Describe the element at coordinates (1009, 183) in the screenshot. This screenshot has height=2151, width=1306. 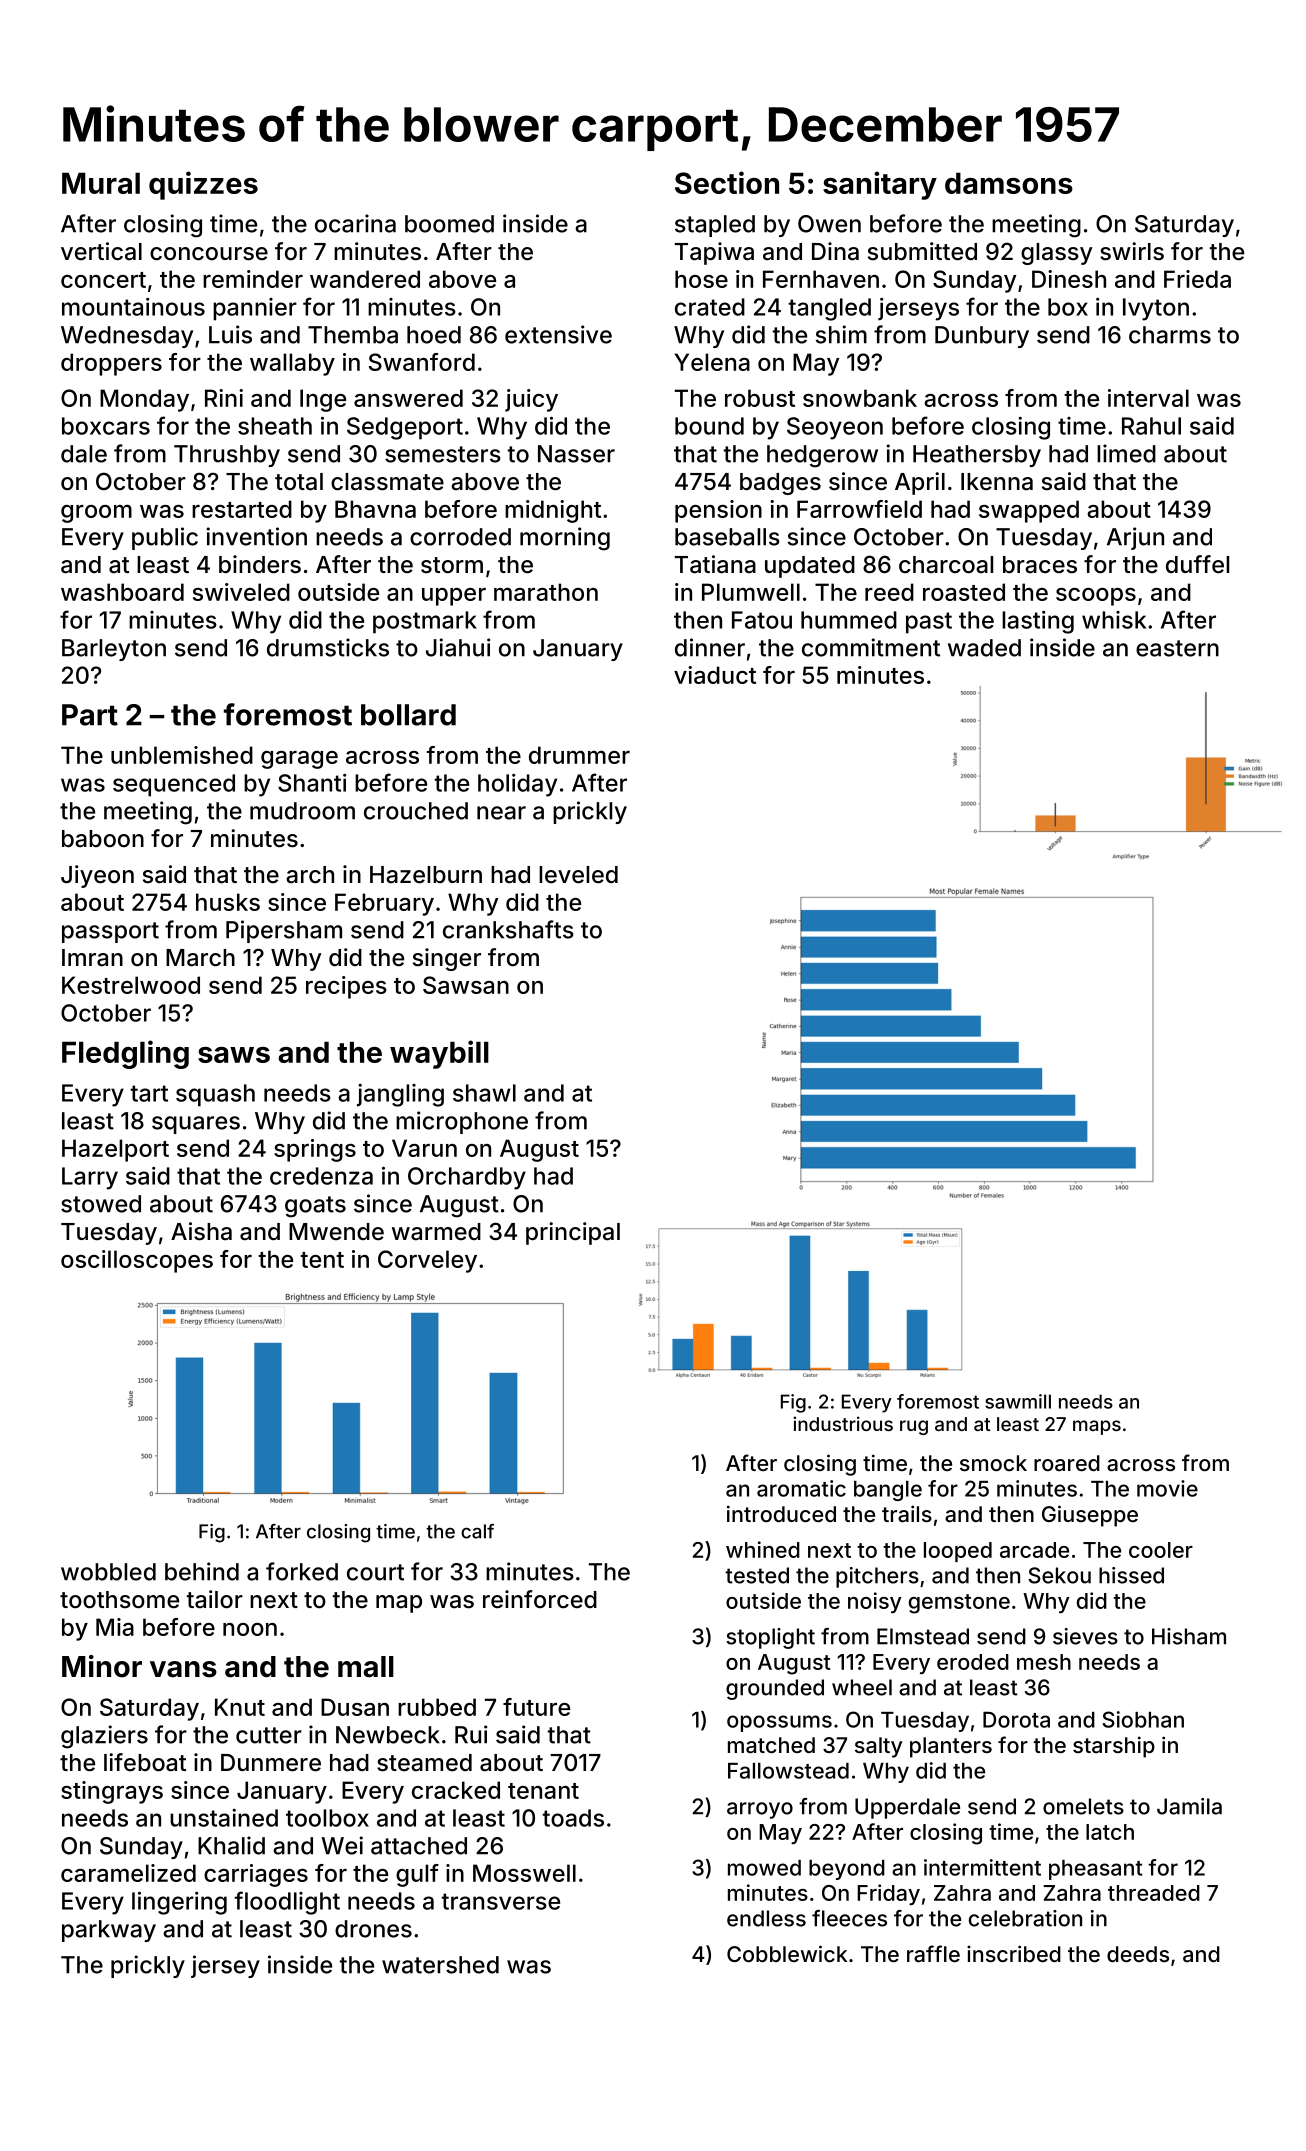
I see `damsons` at that location.
